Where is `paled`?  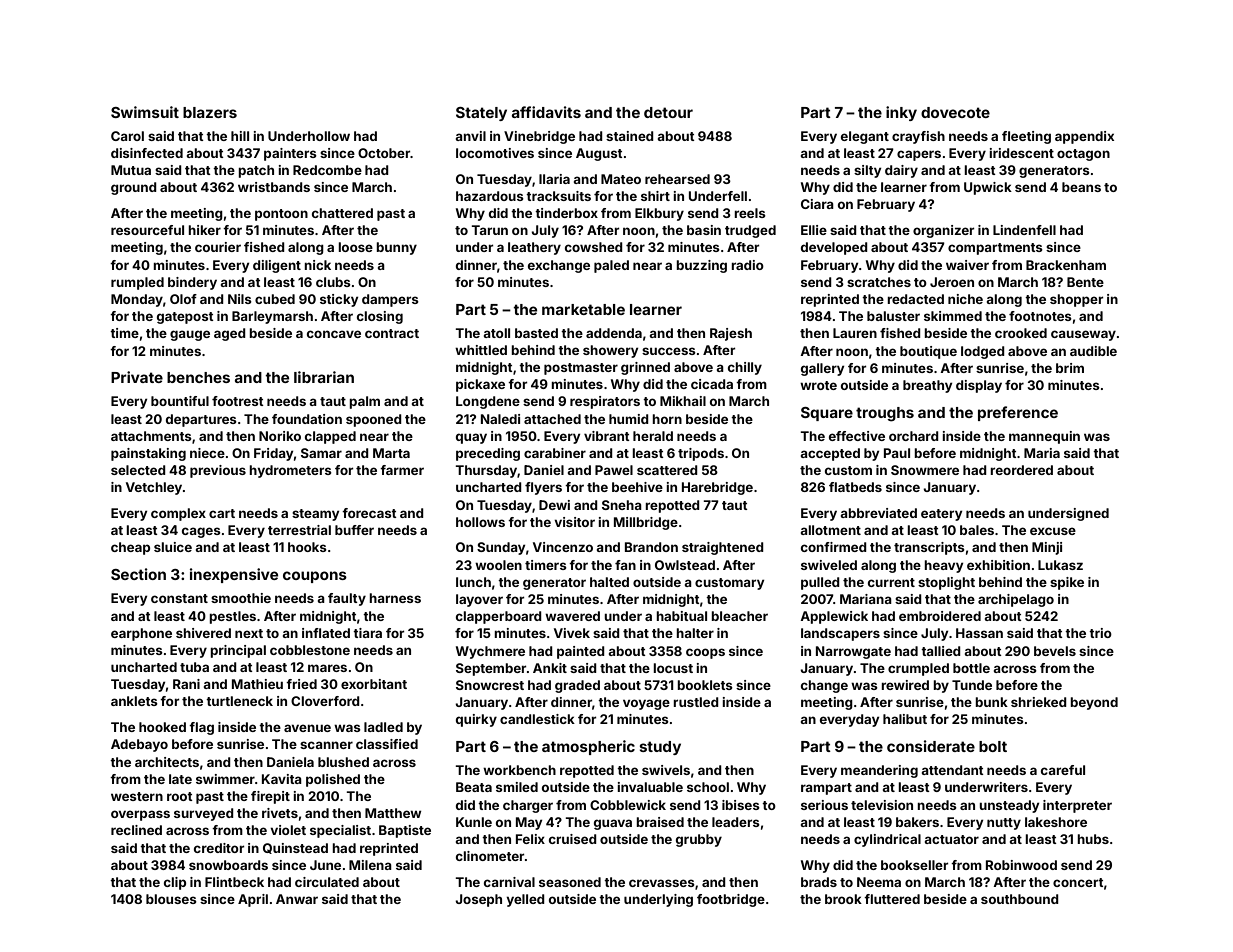 paled is located at coordinates (611, 266).
